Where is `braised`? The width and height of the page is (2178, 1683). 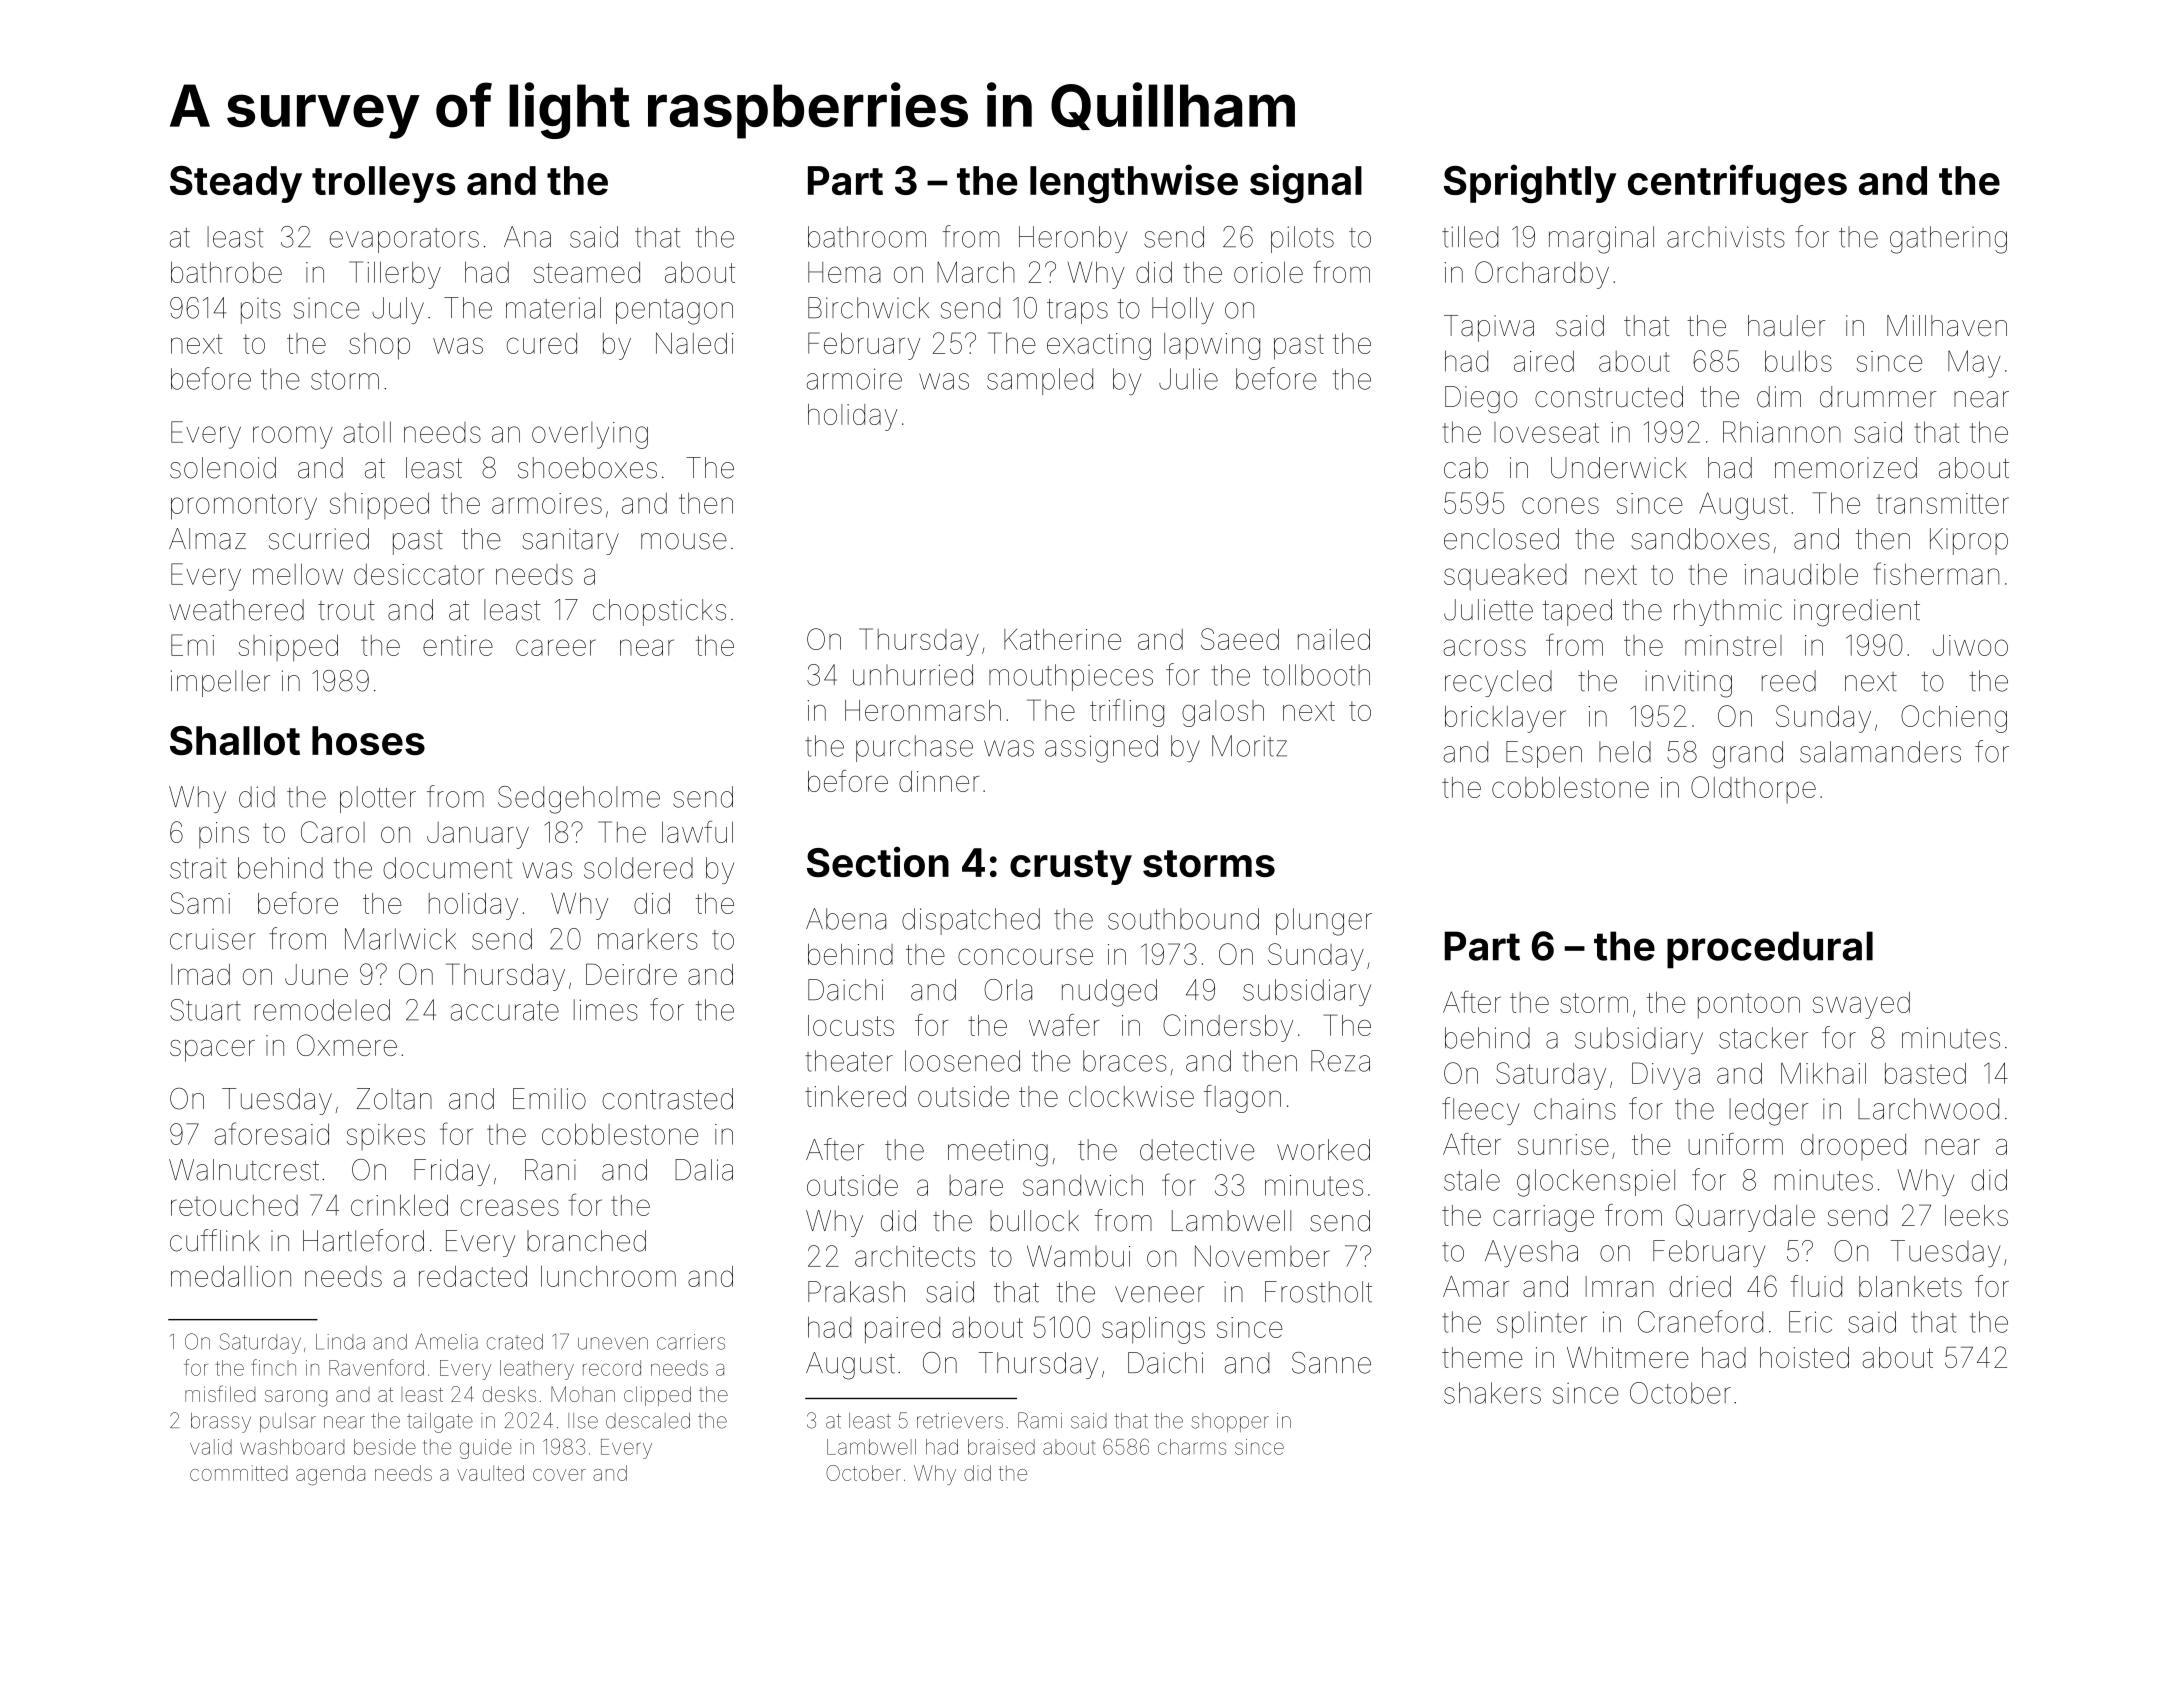 braised is located at coordinates (1001, 1447).
